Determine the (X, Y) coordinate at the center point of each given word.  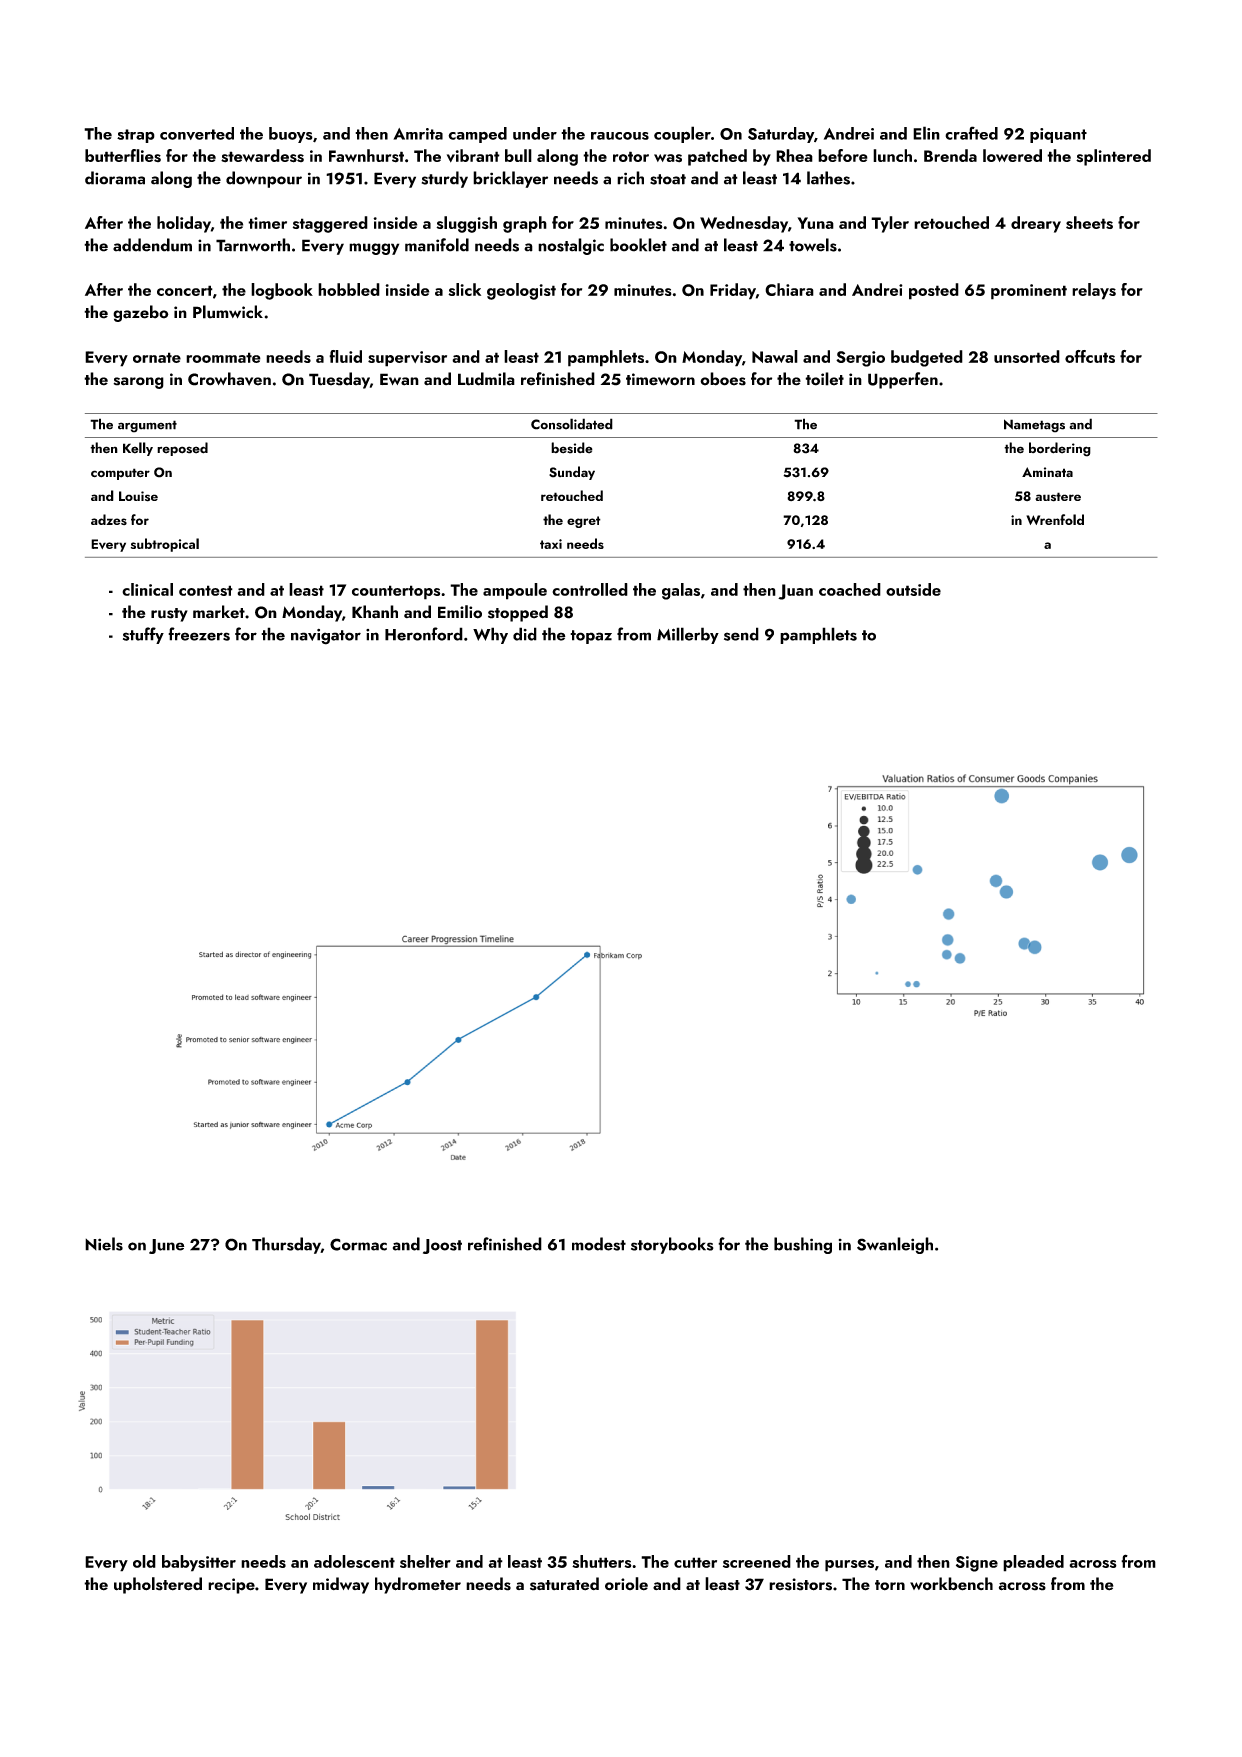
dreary (1036, 224)
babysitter (199, 1563)
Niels (104, 1244)
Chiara (789, 289)
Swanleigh (895, 1245)
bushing (803, 1245)
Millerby (688, 635)
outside (913, 589)
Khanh (375, 611)
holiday (184, 224)
